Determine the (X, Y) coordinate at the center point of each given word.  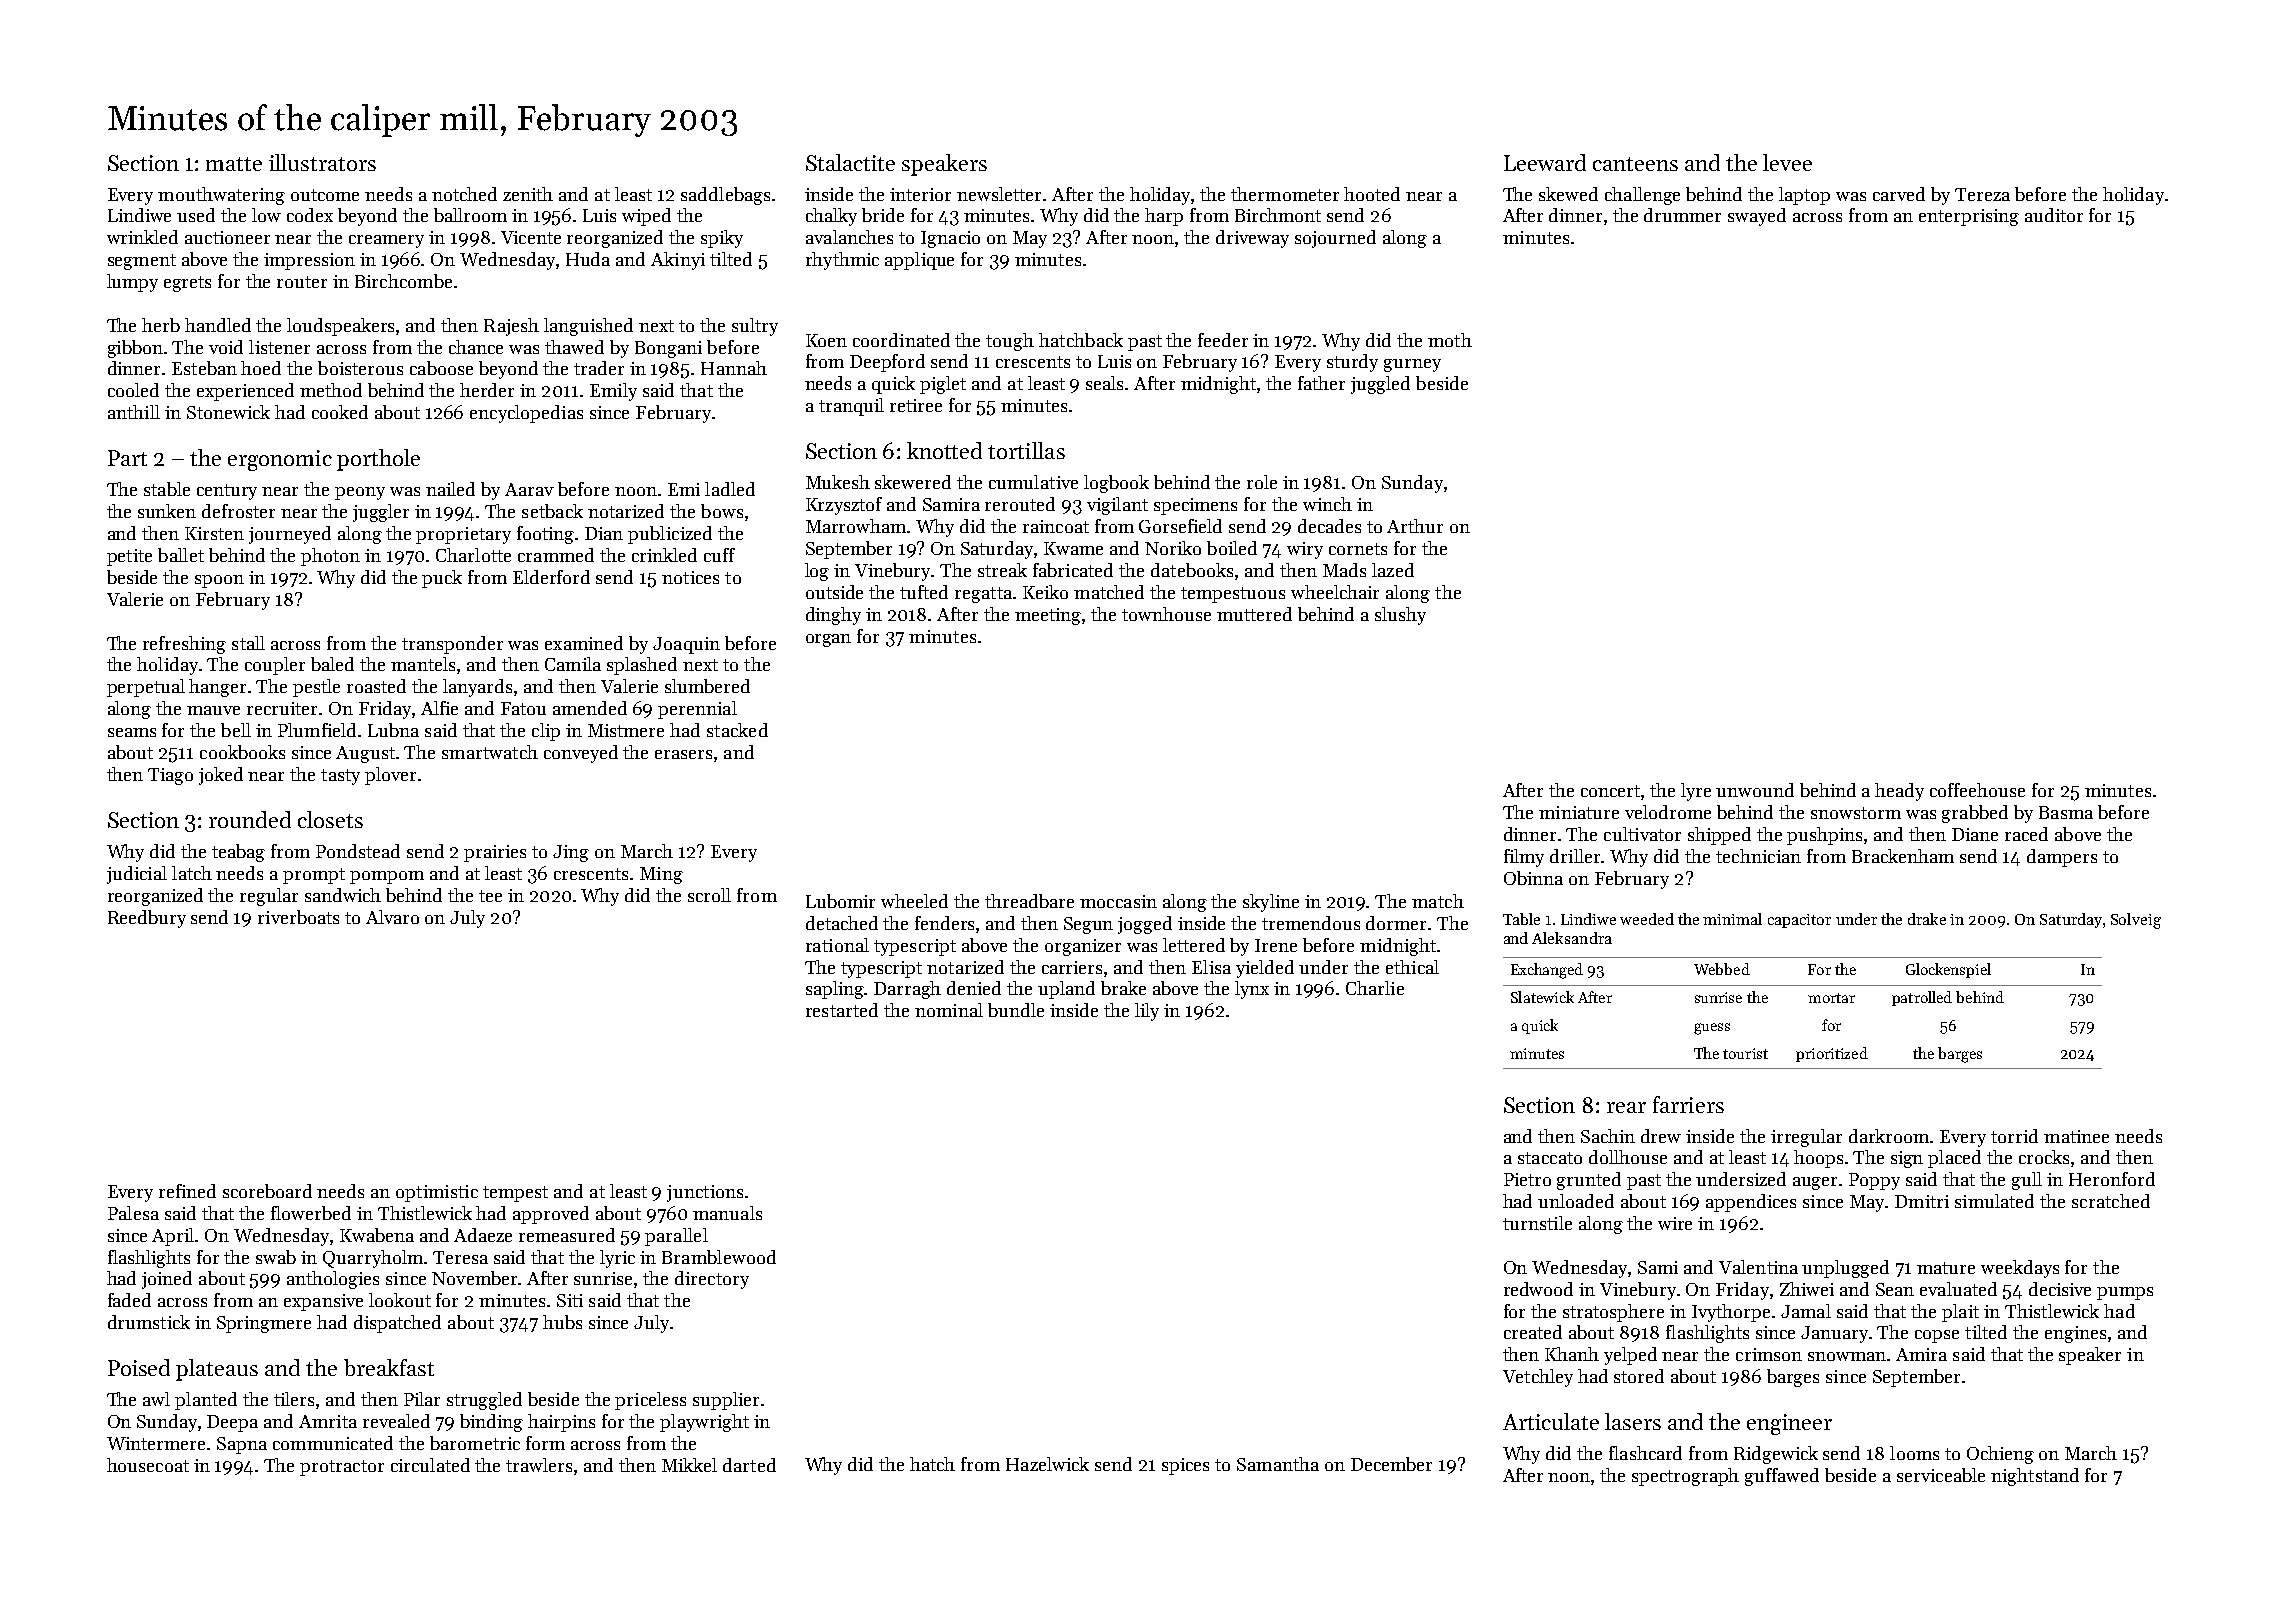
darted (749, 1465)
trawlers (539, 1465)
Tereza (1982, 194)
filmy (1524, 858)
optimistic (437, 1193)
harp (1164, 217)
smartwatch (490, 752)
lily (1147, 1012)
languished (588, 327)
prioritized (1832, 1054)
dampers (2062, 858)
